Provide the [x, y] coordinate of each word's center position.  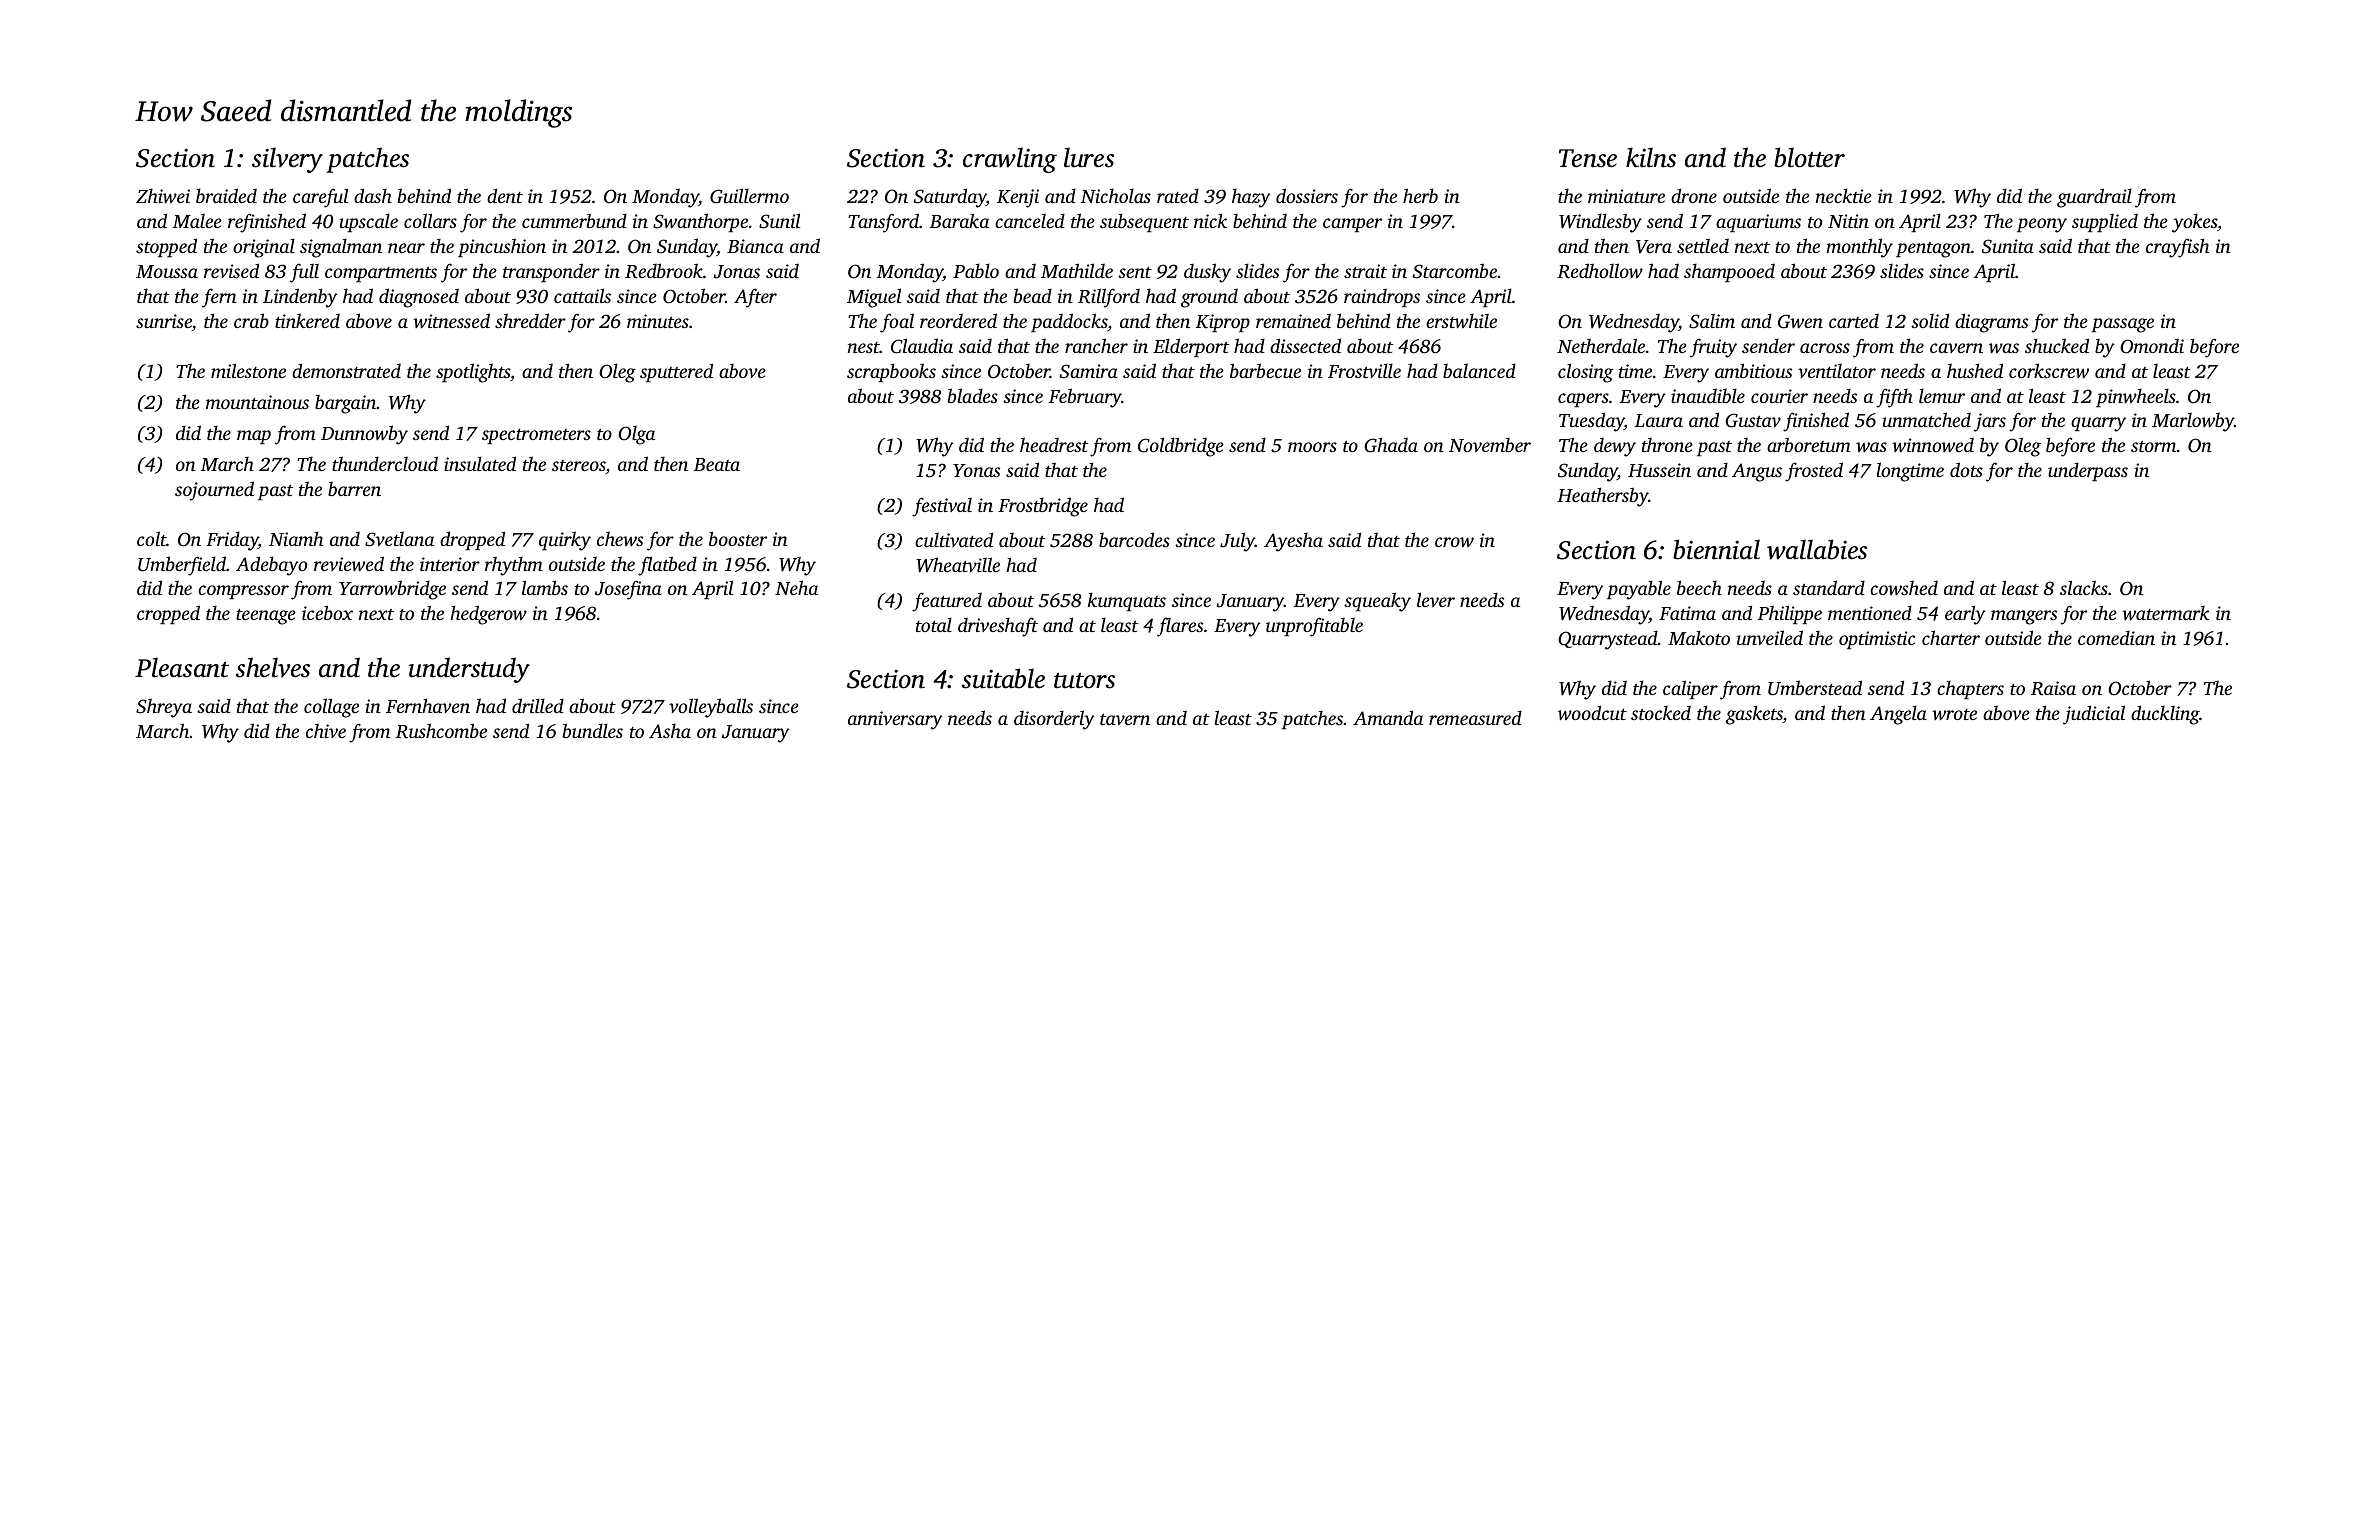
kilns [1651, 157]
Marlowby [2193, 422]
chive [326, 730]
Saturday [950, 198]
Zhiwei [163, 195]
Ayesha [1293, 542]
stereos [579, 467]
